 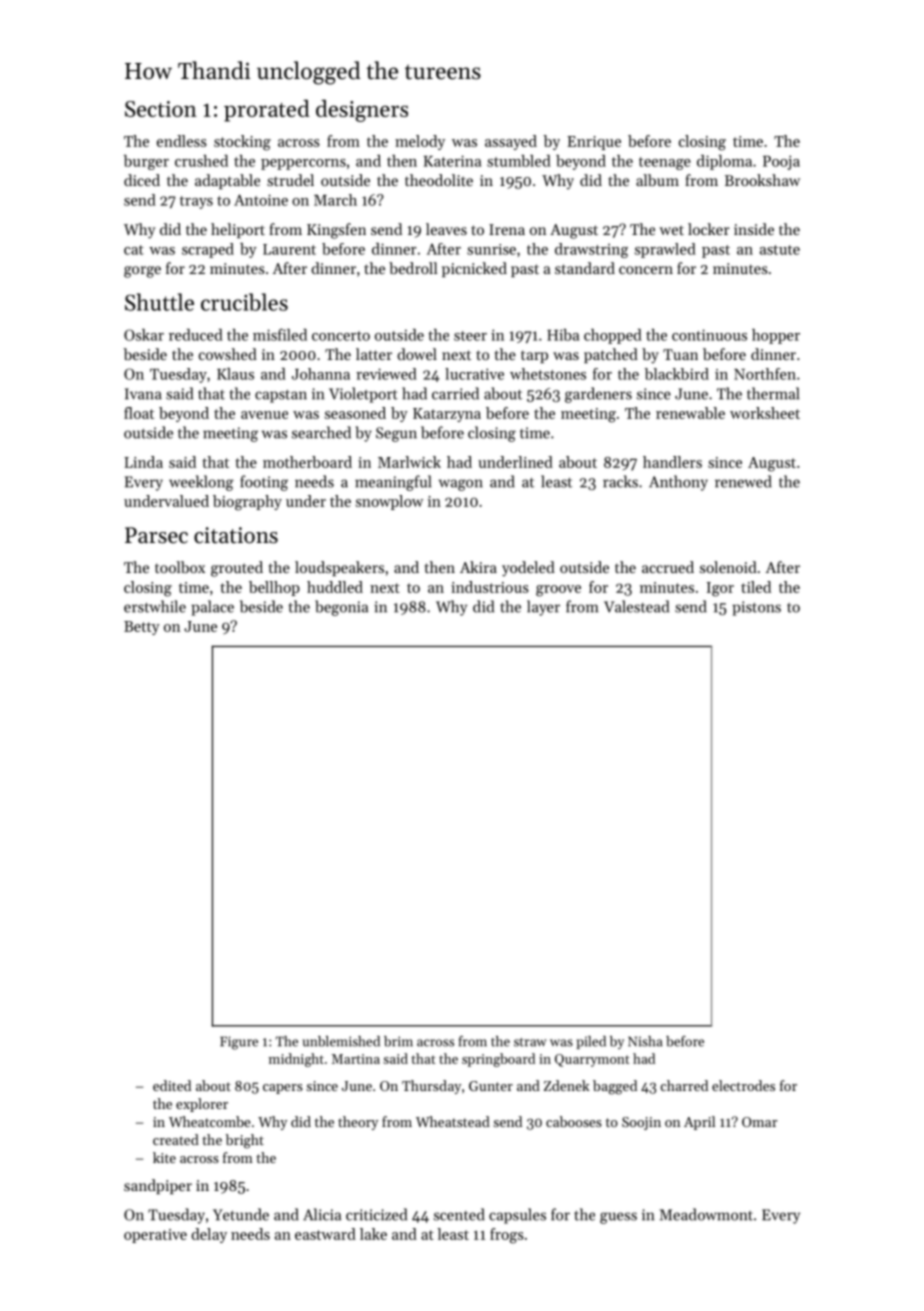 What do you see at coordinates (362, 111) in the screenshot?
I see `designers` at bounding box center [362, 111].
